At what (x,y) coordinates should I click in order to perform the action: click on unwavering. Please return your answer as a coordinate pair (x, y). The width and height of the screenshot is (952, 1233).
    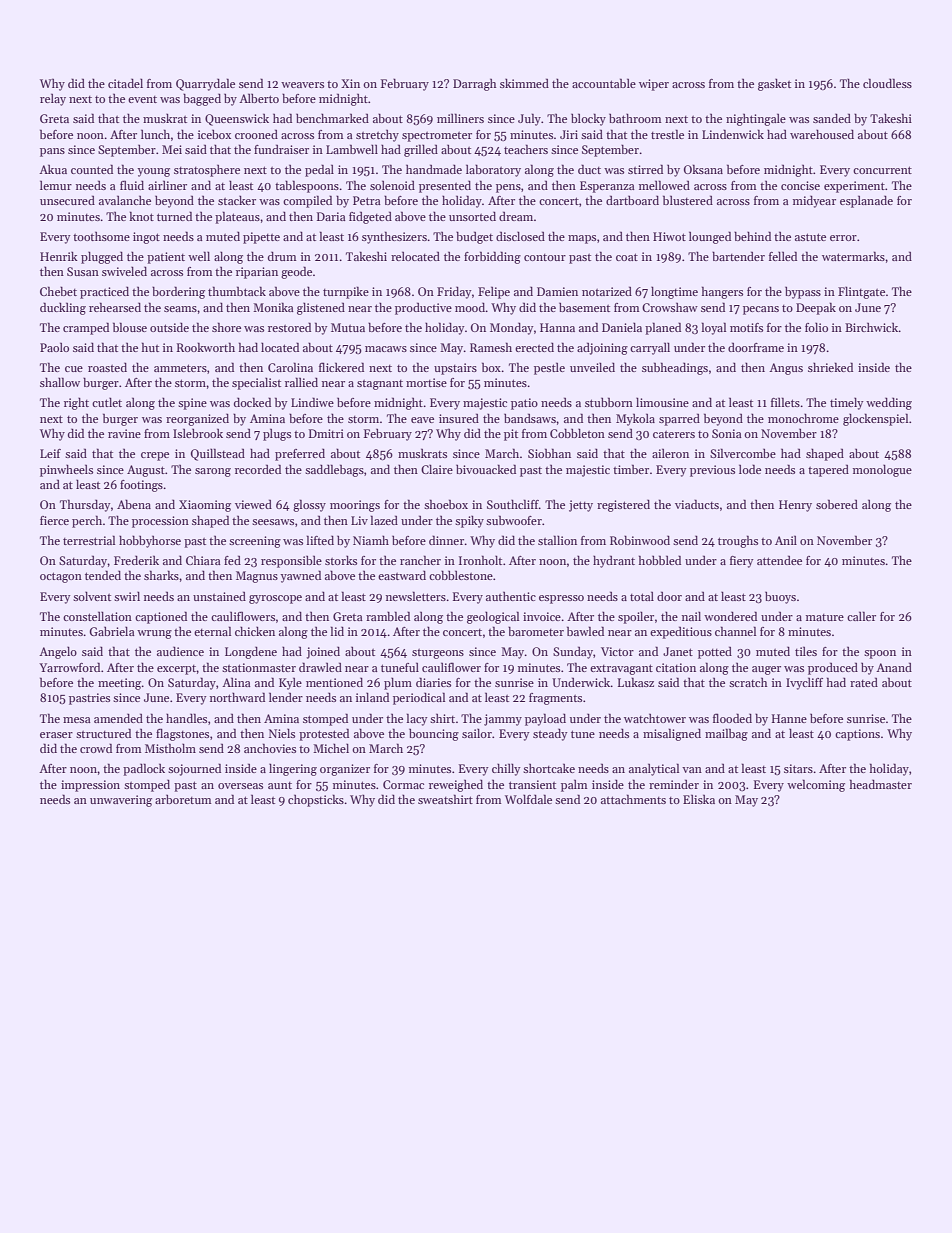
    Looking at the image, I should click on (121, 801).
